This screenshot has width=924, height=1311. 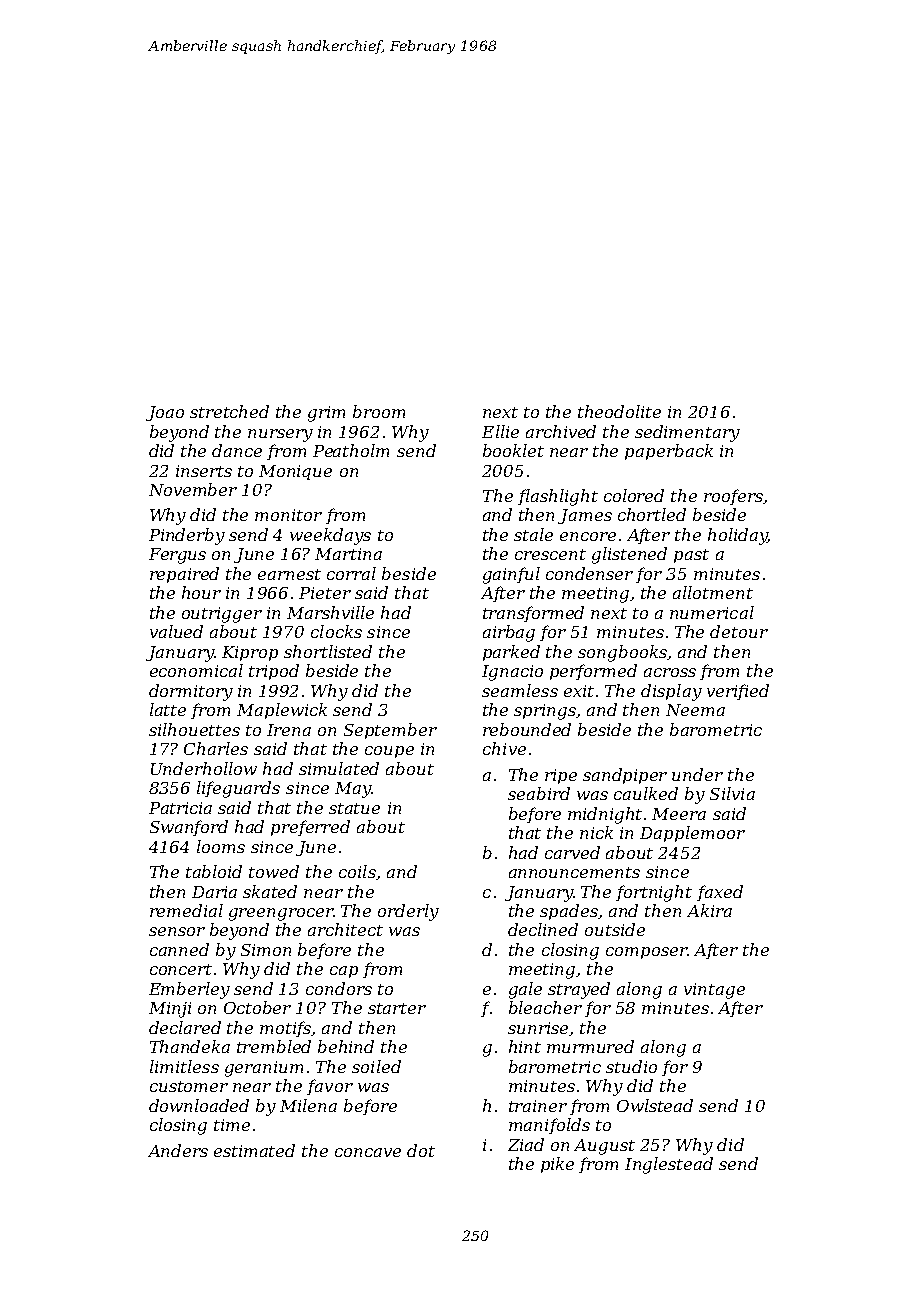 I want to click on Fergus, so click(x=177, y=556).
